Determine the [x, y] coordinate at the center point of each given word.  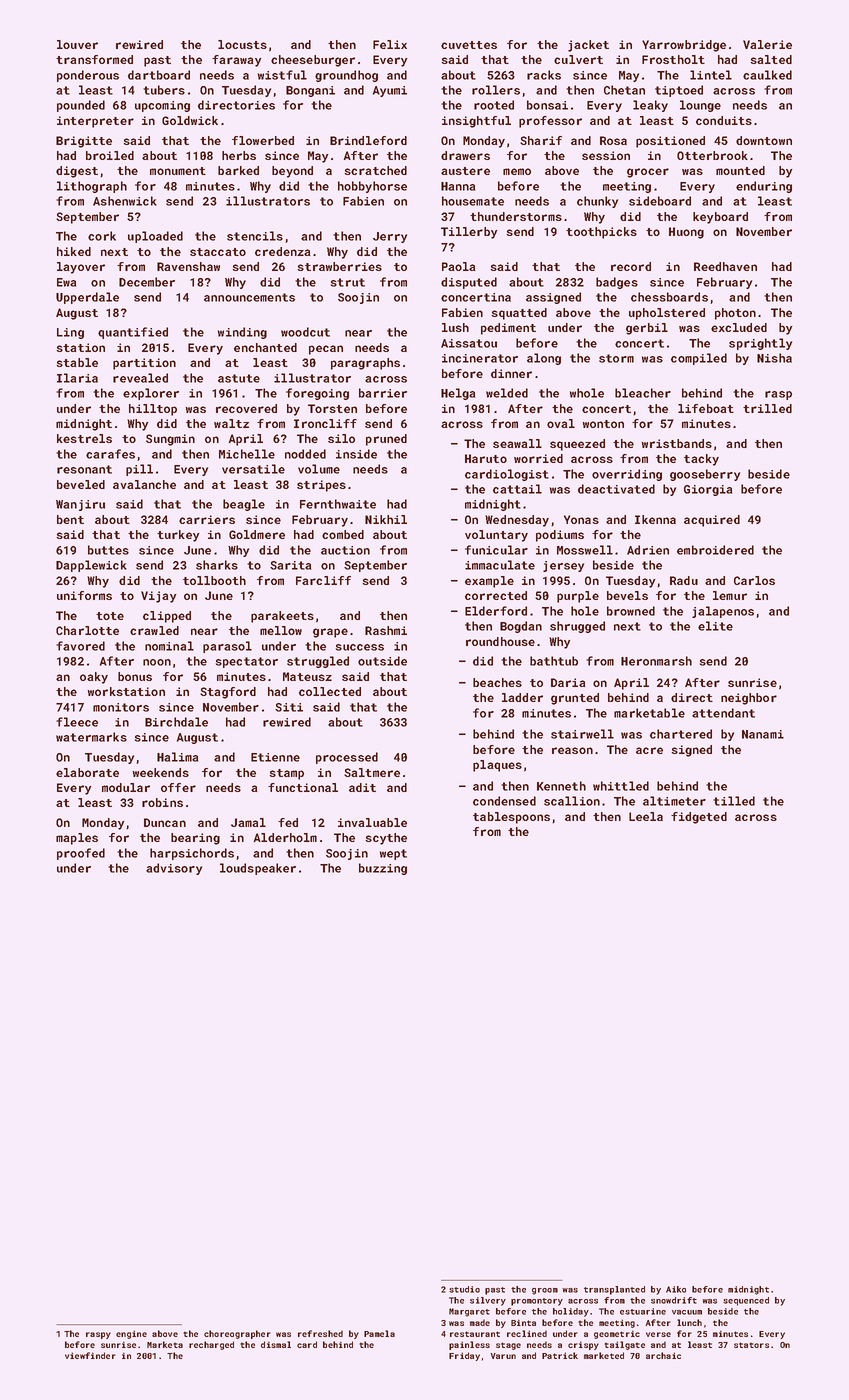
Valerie [767, 44]
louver [77, 44]
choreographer [237, 1334]
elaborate [87, 772]
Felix [390, 44]
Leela [646, 816]
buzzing [383, 869]
